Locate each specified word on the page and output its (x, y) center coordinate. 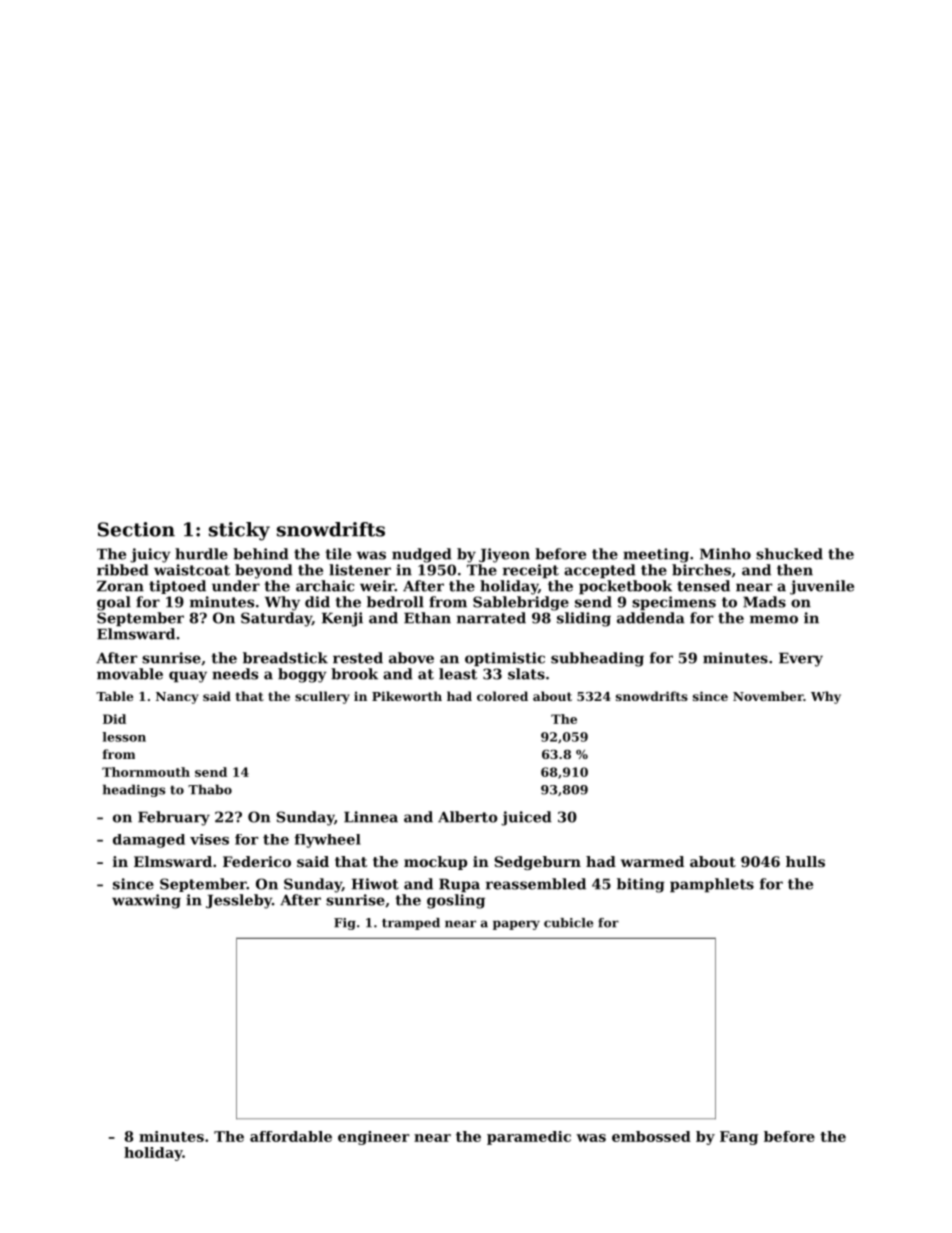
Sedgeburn (537, 863)
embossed (651, 1136)
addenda (651, 618)
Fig (345, 924)
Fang (739, 1138)
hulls (805, 861)
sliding (584, 619)
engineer (373, 1138)
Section (136, 529)
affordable (291, 1136)
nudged (422, 555)
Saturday (276, 619)
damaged (149, 841)
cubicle (568, 923)
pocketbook (625, 587)
